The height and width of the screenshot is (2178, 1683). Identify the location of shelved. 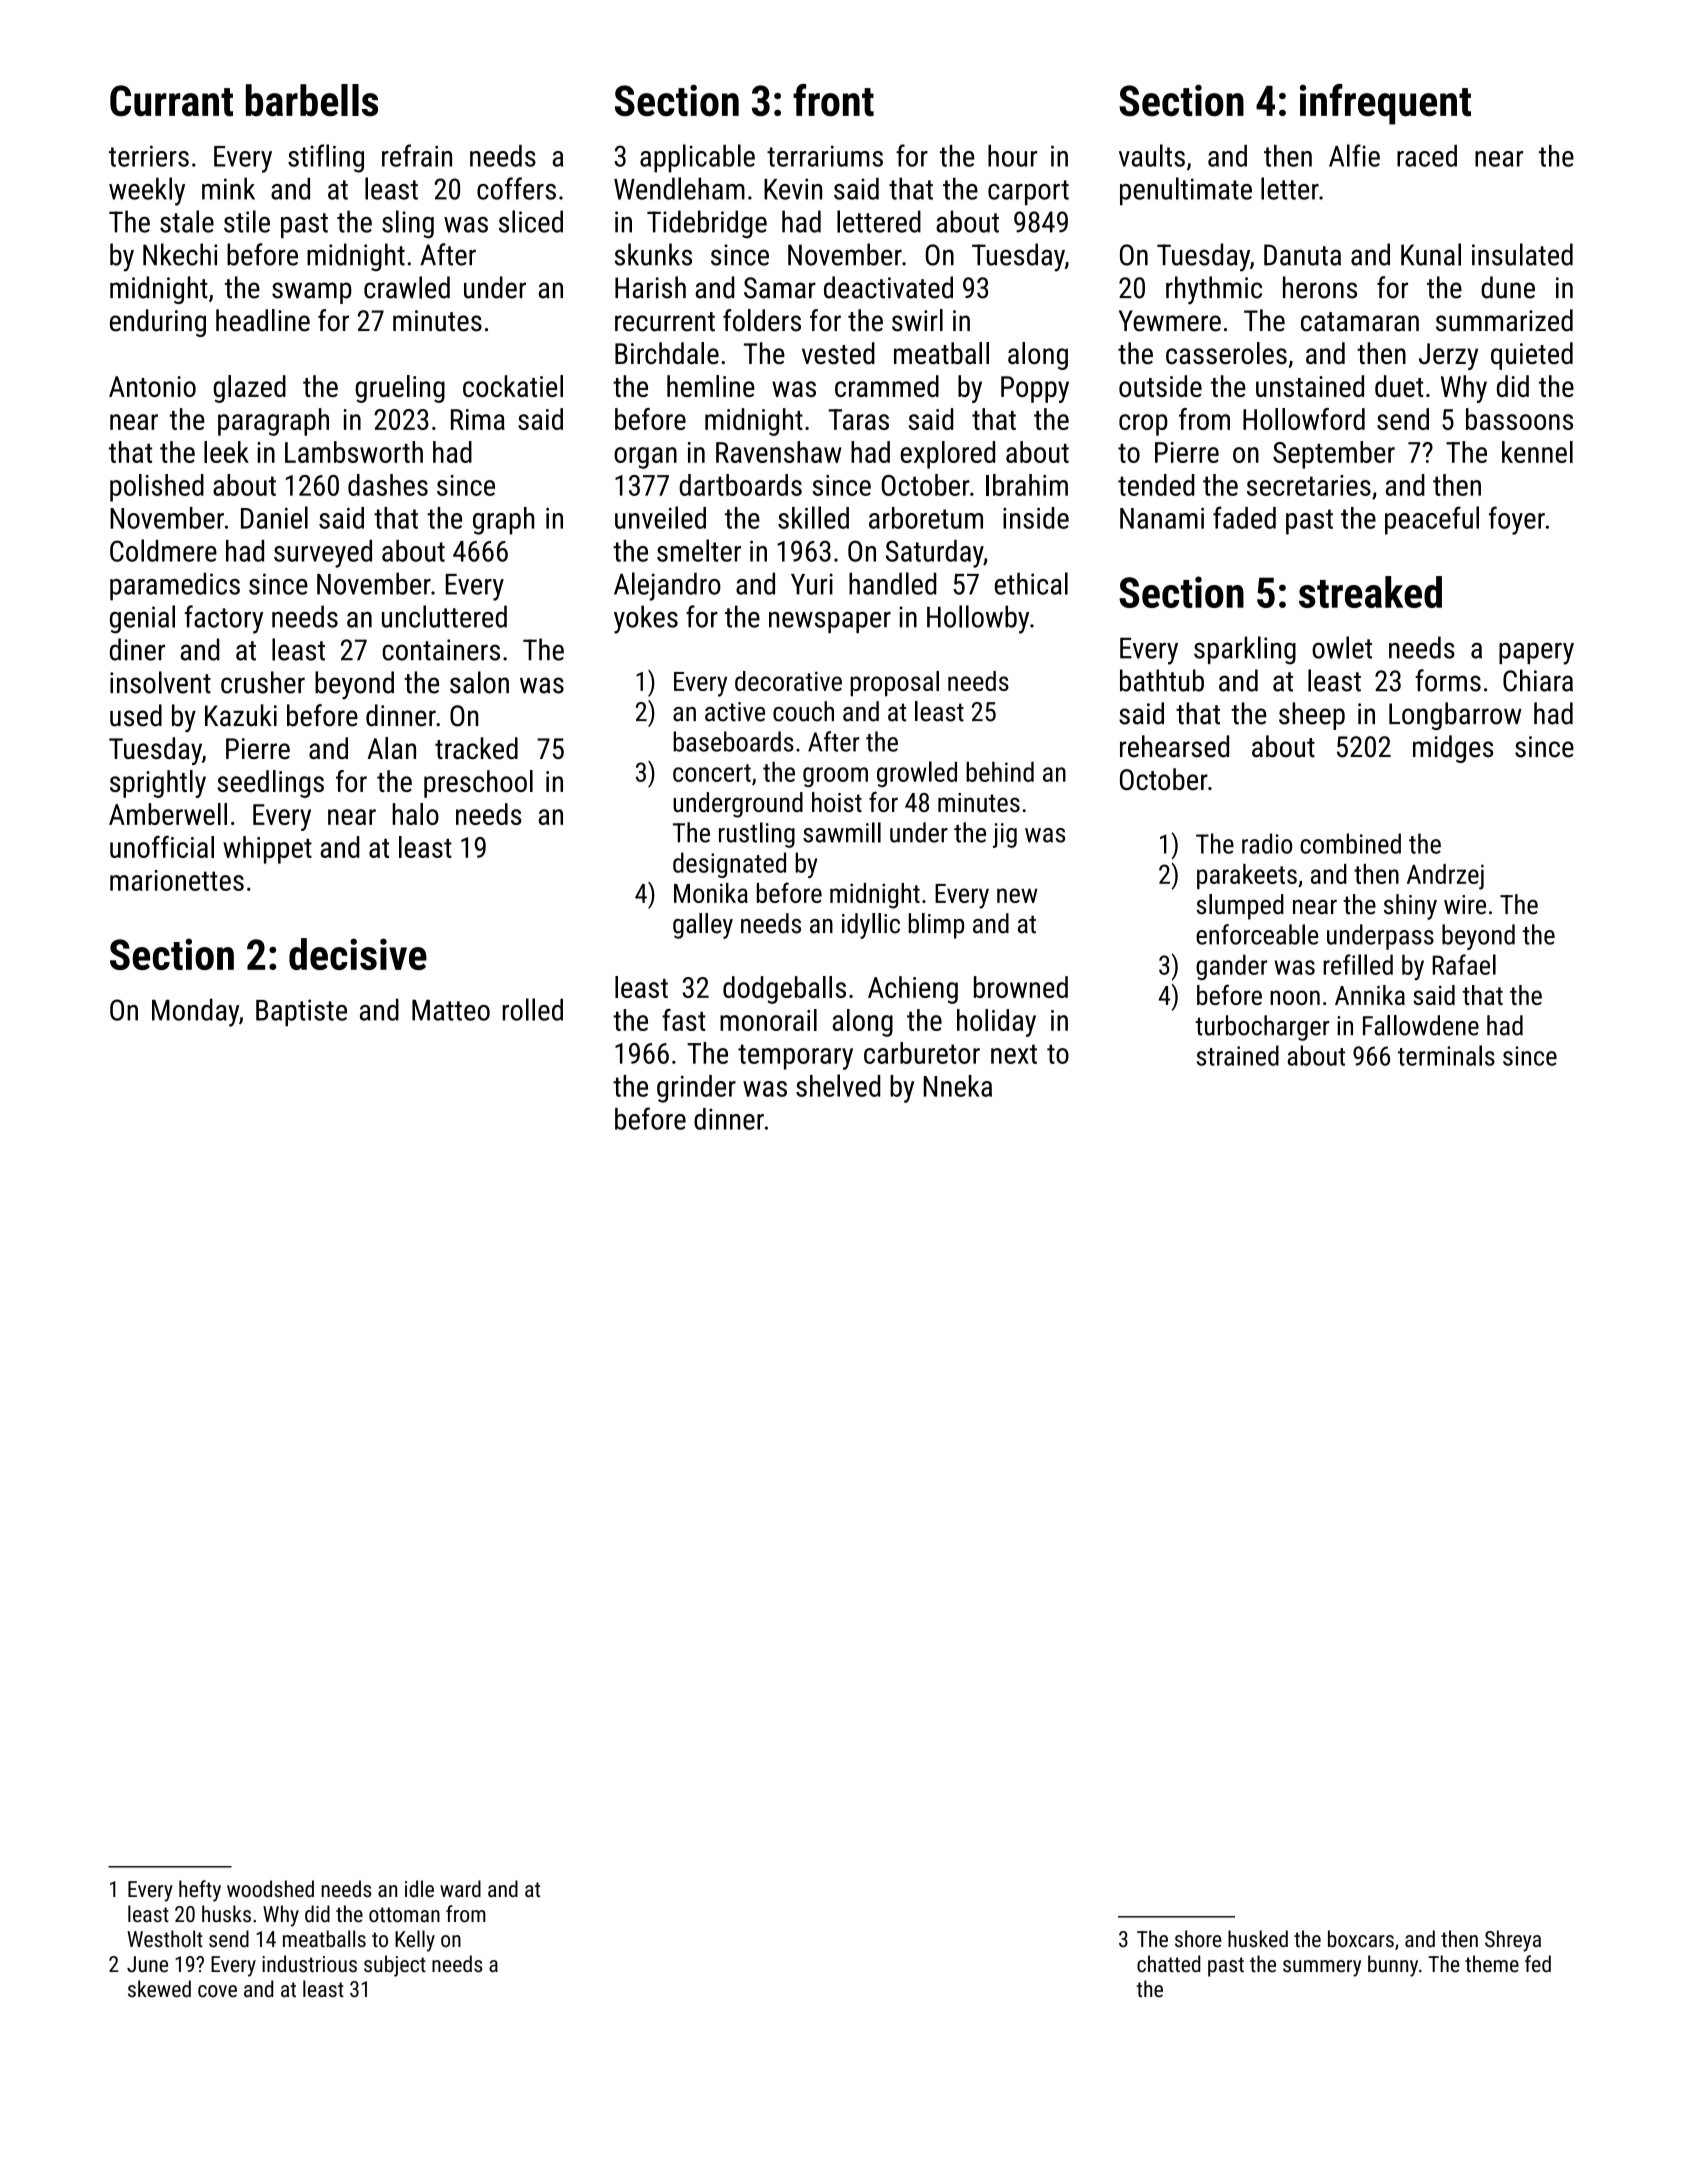
(838, 1085).
